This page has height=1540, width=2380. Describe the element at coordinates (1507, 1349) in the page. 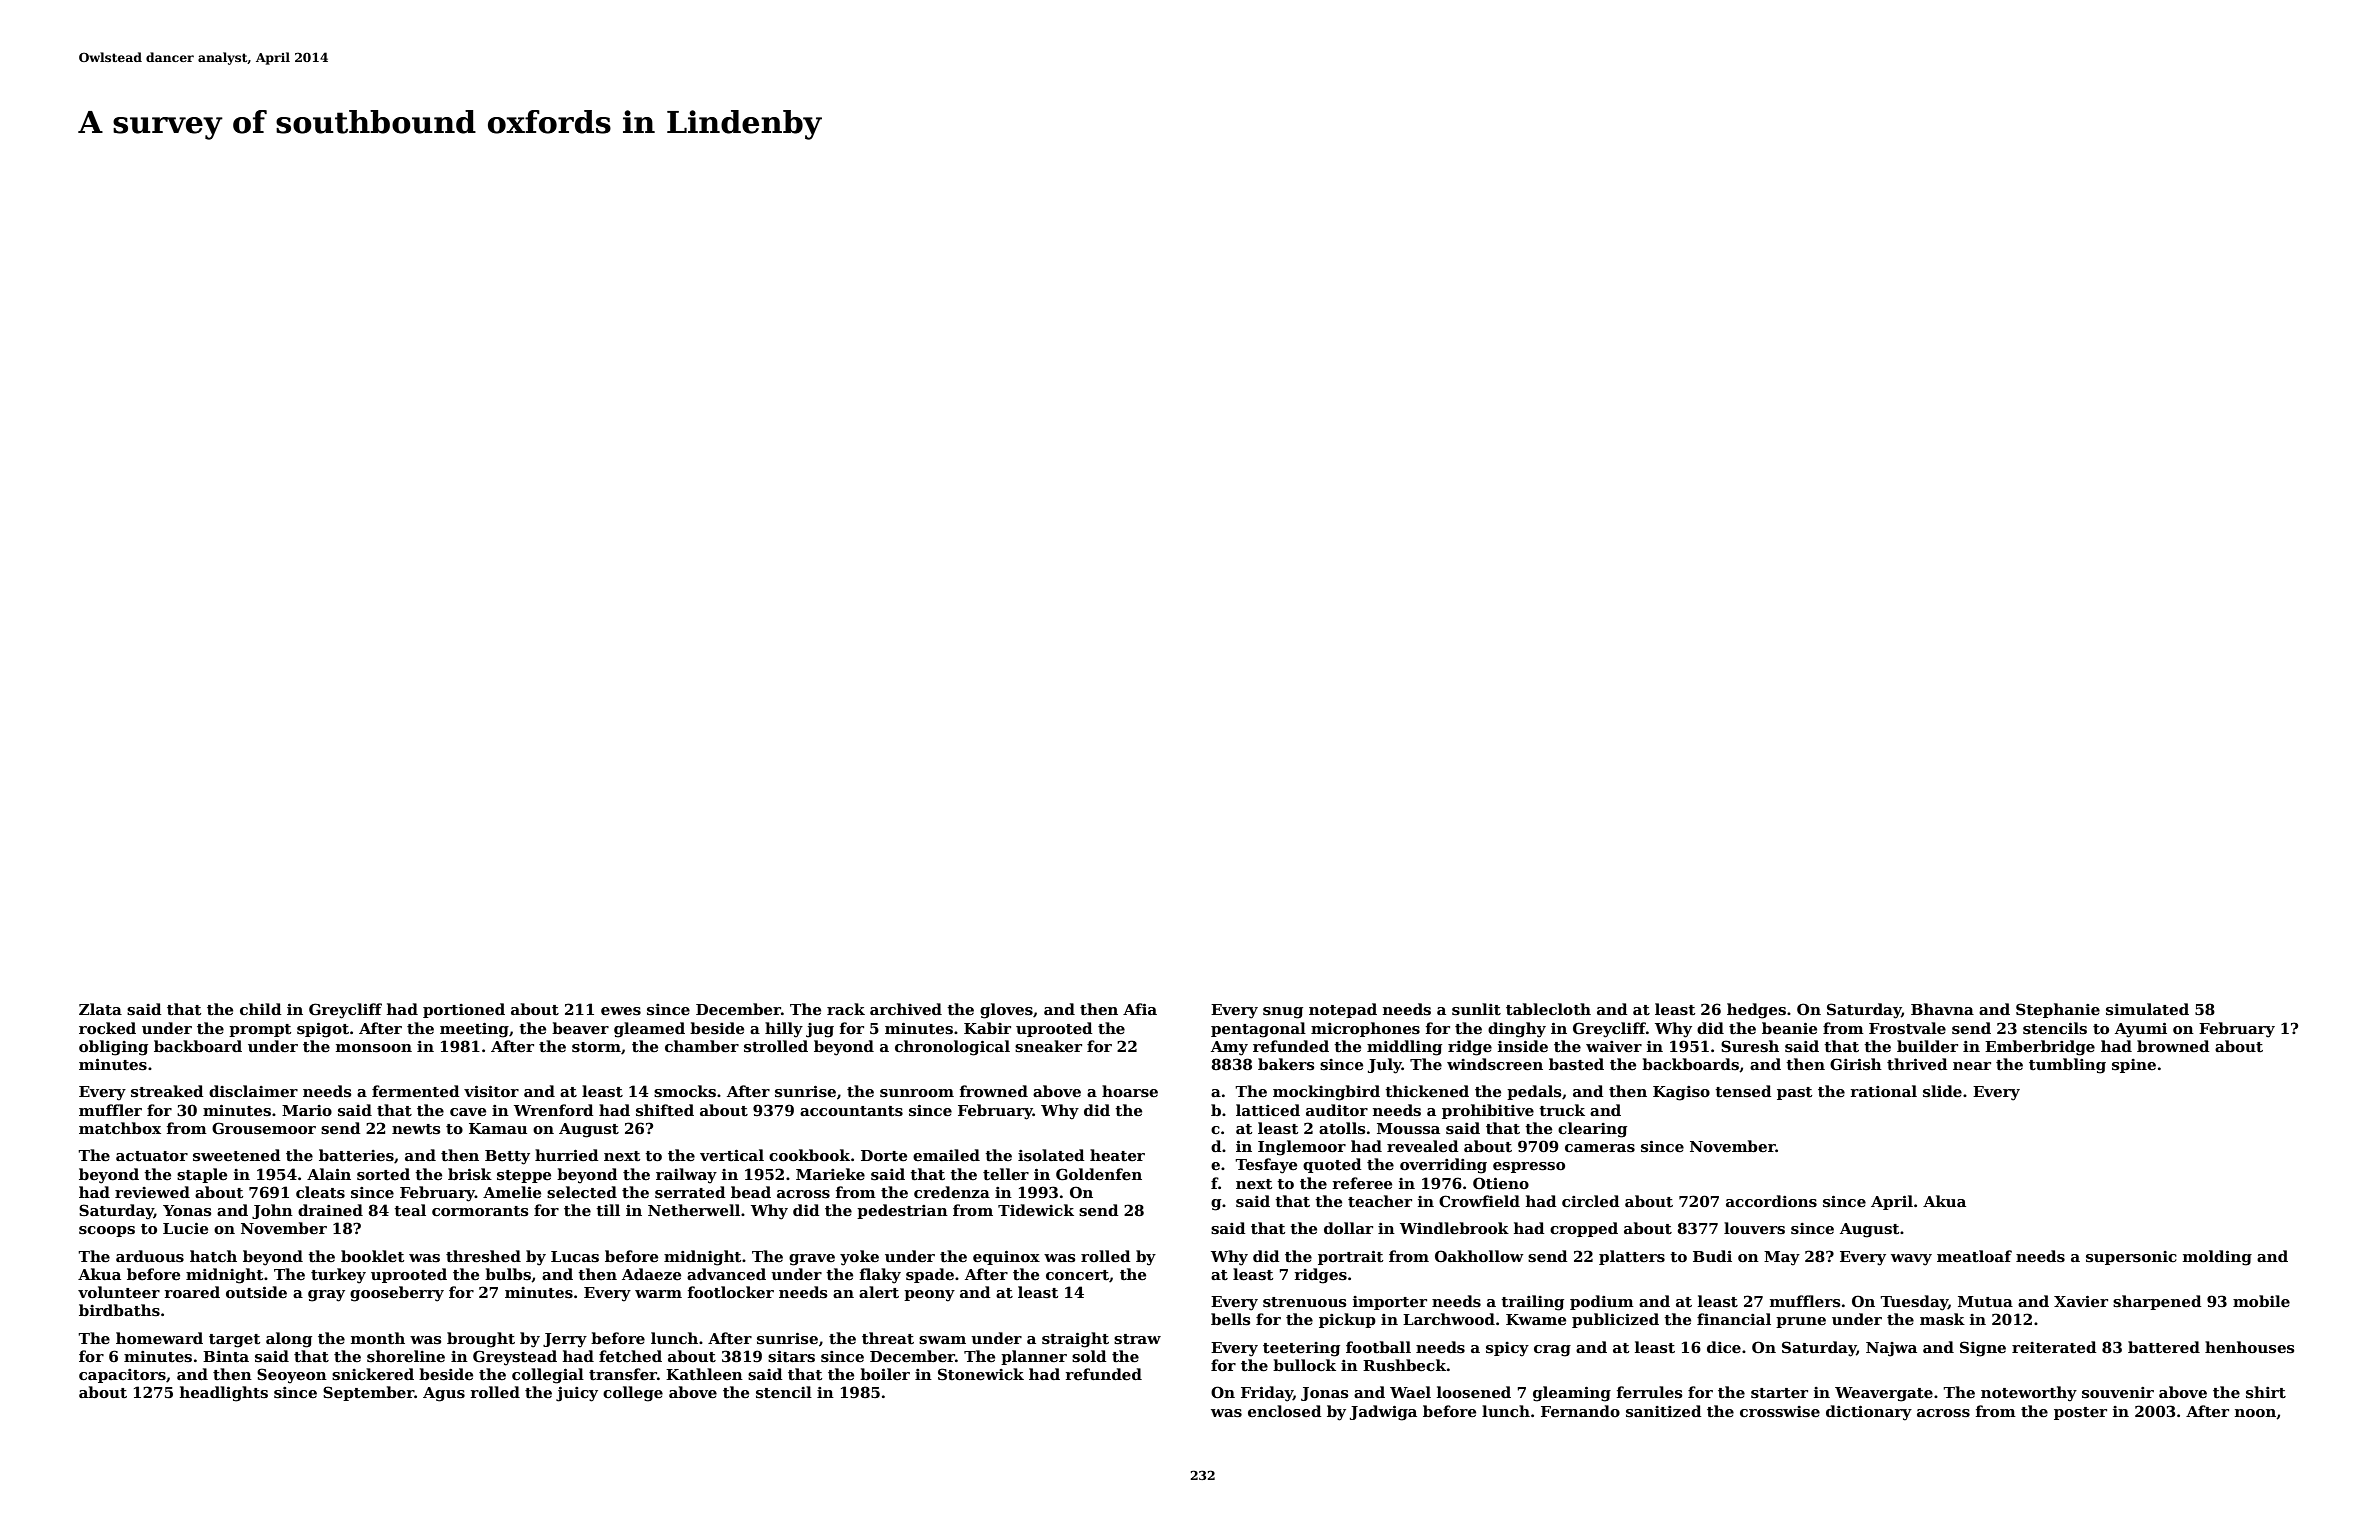

I see `spicy` at that location.
